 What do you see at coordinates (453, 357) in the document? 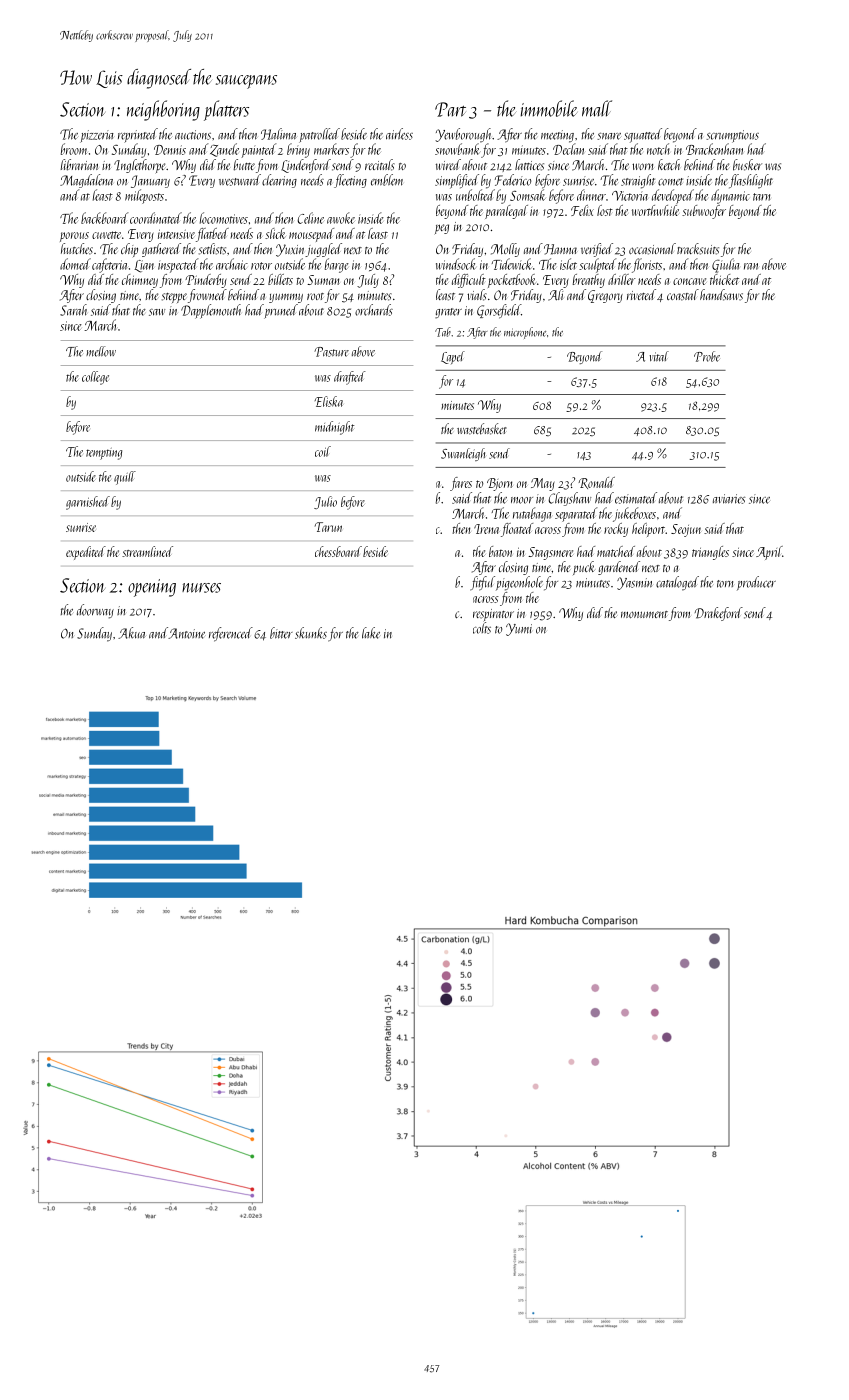
I see `Lapel` at bounding box center [453, 357].
